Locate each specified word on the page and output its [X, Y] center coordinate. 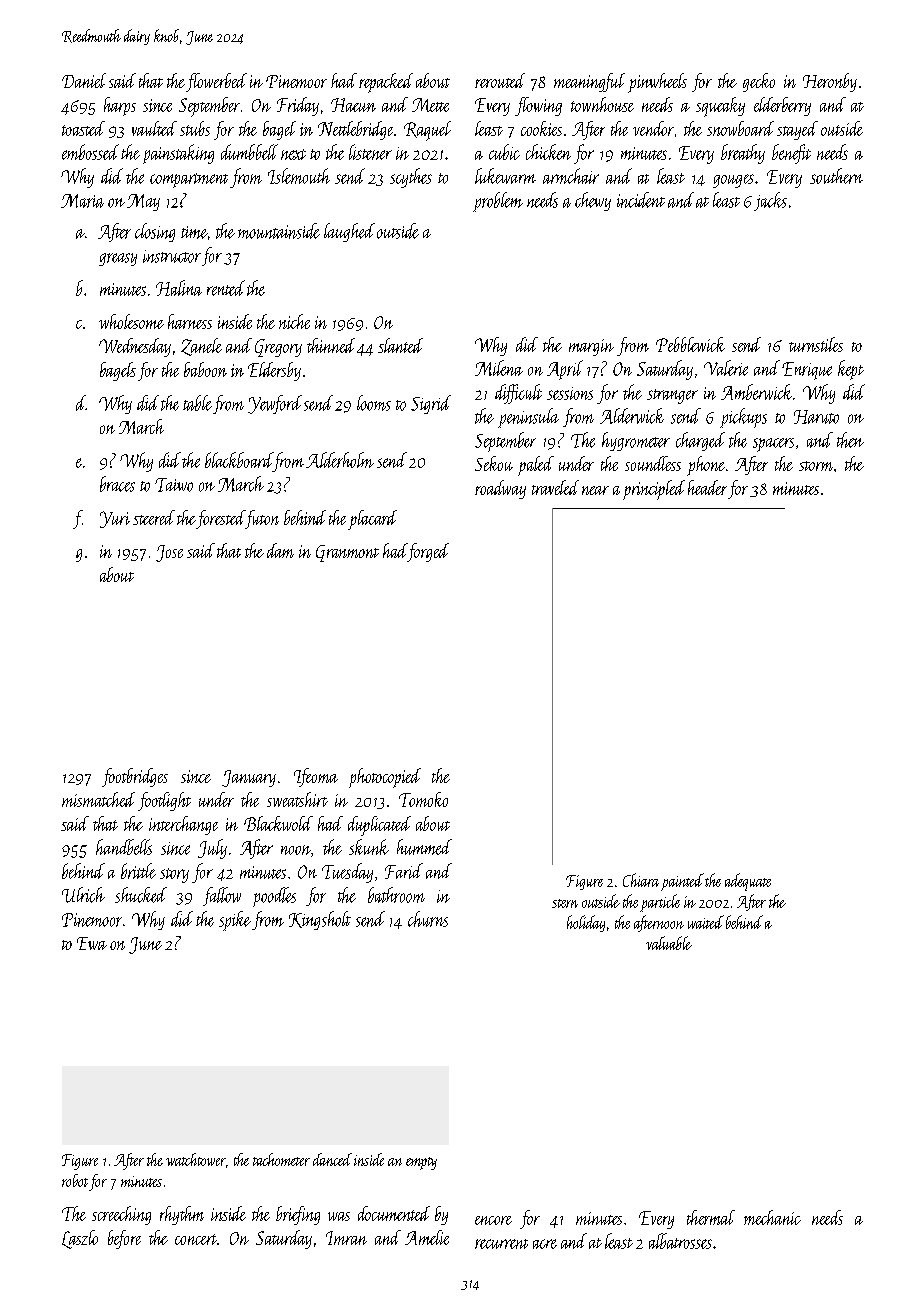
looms [374, 403]
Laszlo [80, 1239]
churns [428, 919]
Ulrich [83, 895]
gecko [759, 82]
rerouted [500, 80]
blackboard [239, 460]
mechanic [772, 1217]
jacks [770, 201]
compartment [189, 180]
